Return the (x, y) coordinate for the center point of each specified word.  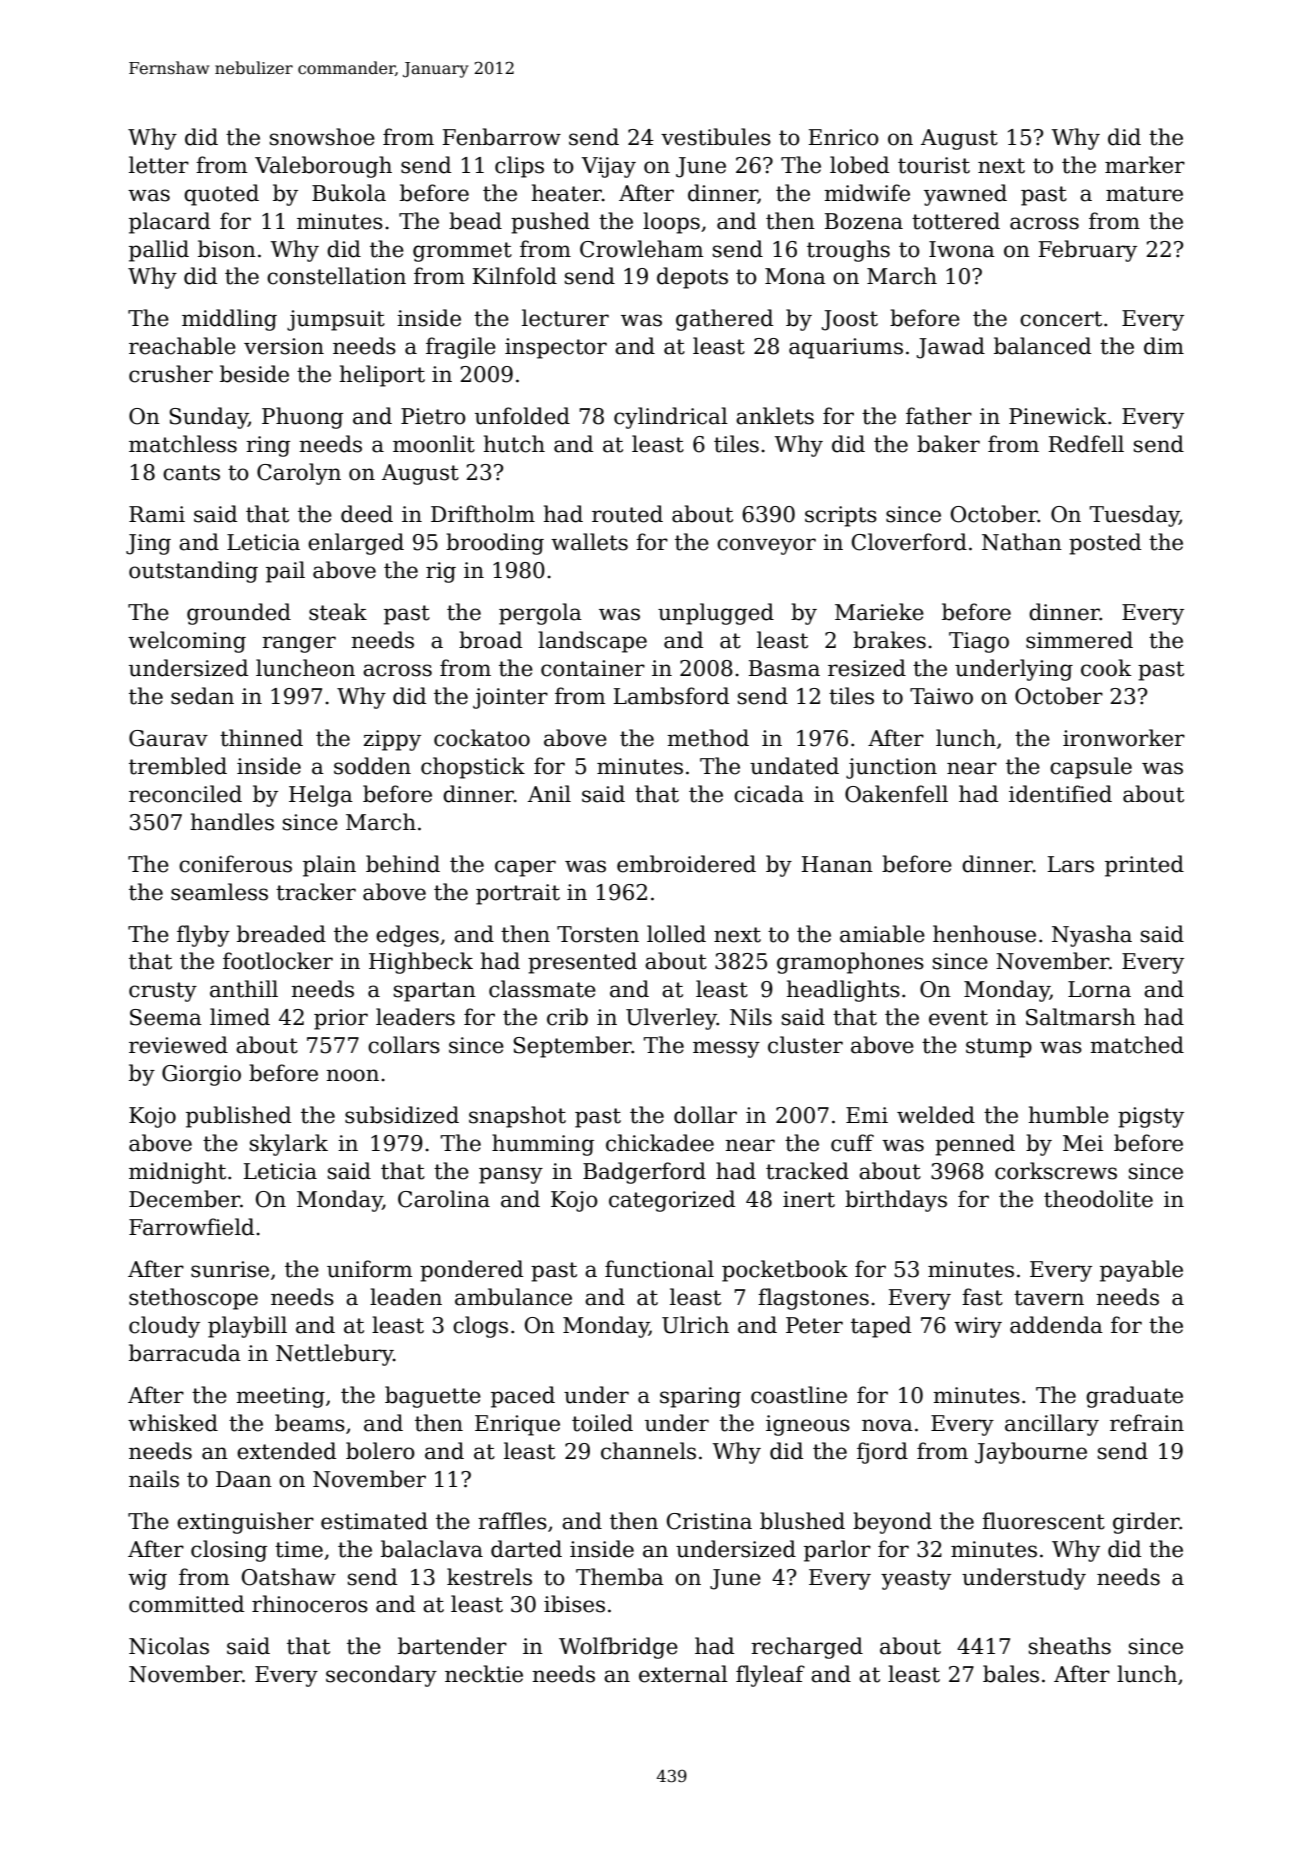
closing (229, 1551)
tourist (934, 165)
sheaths (1070, 1646)
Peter (814, 1325)
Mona (795, 276)
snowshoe (322, 137)
